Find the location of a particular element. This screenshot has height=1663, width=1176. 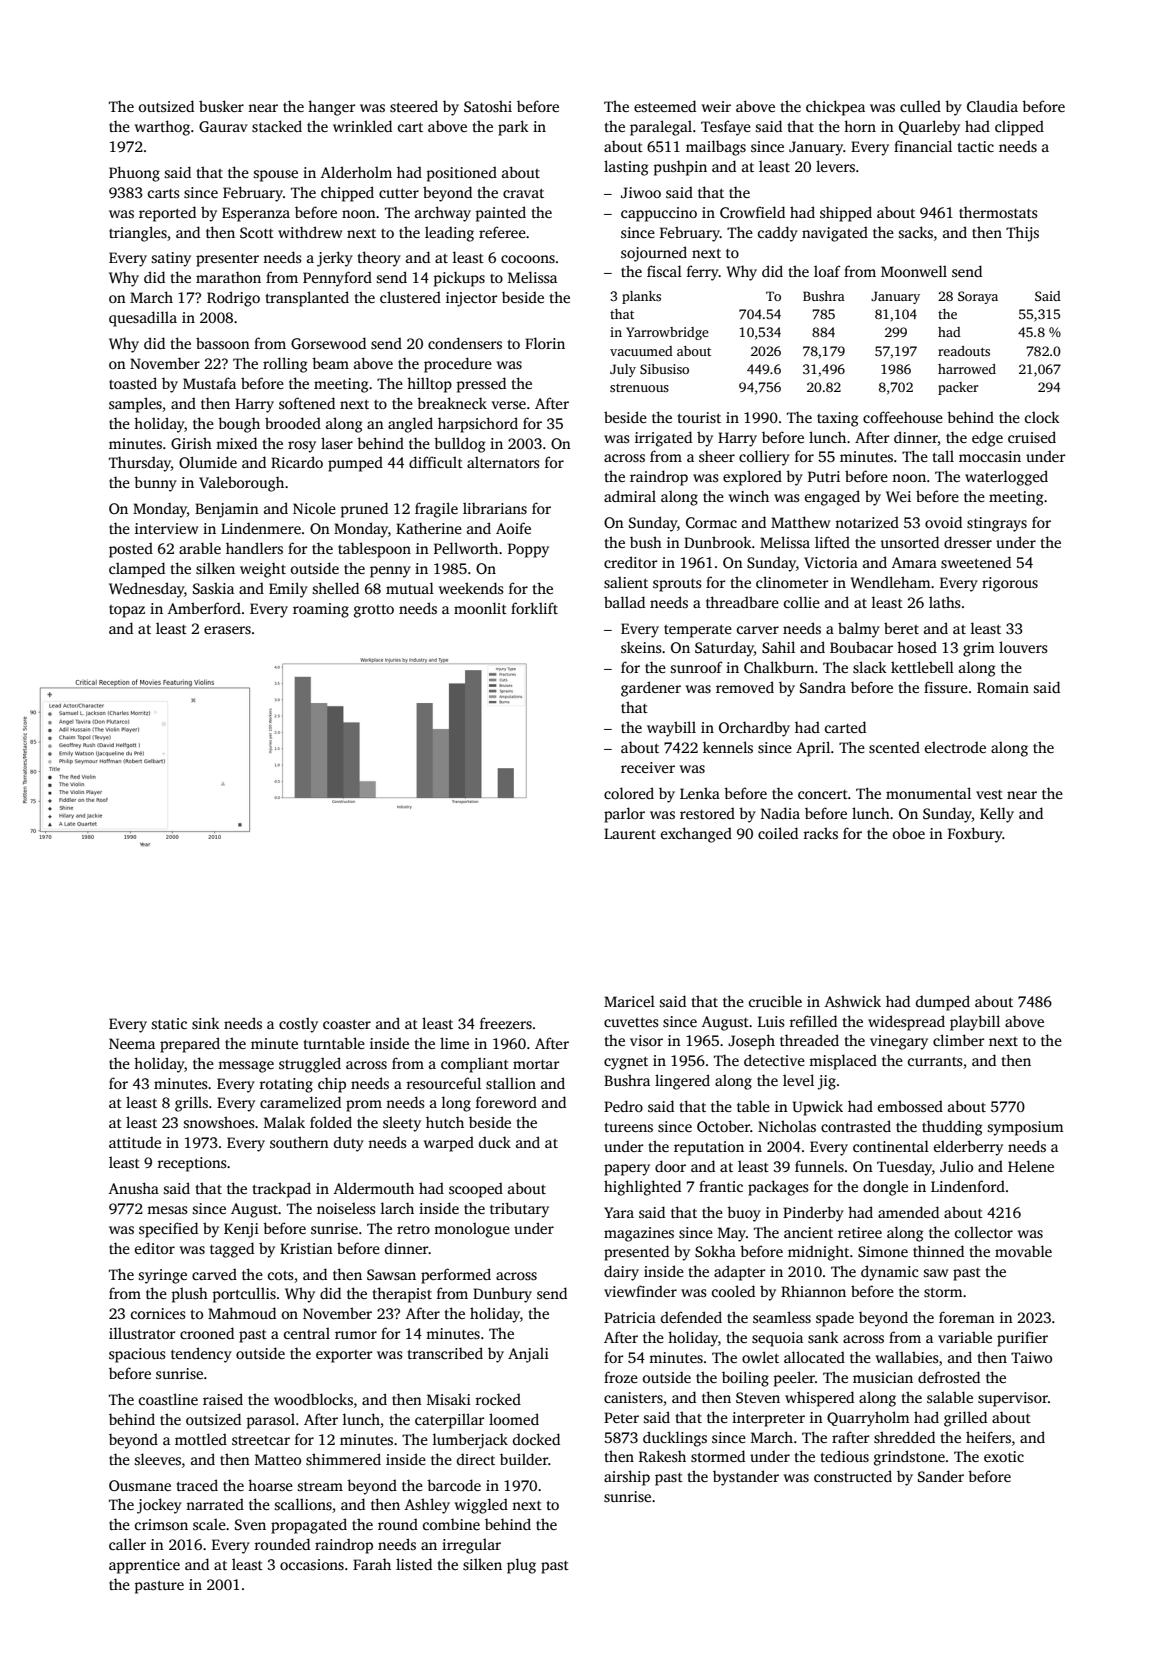

larch is located at coordinates (397, 1208).
